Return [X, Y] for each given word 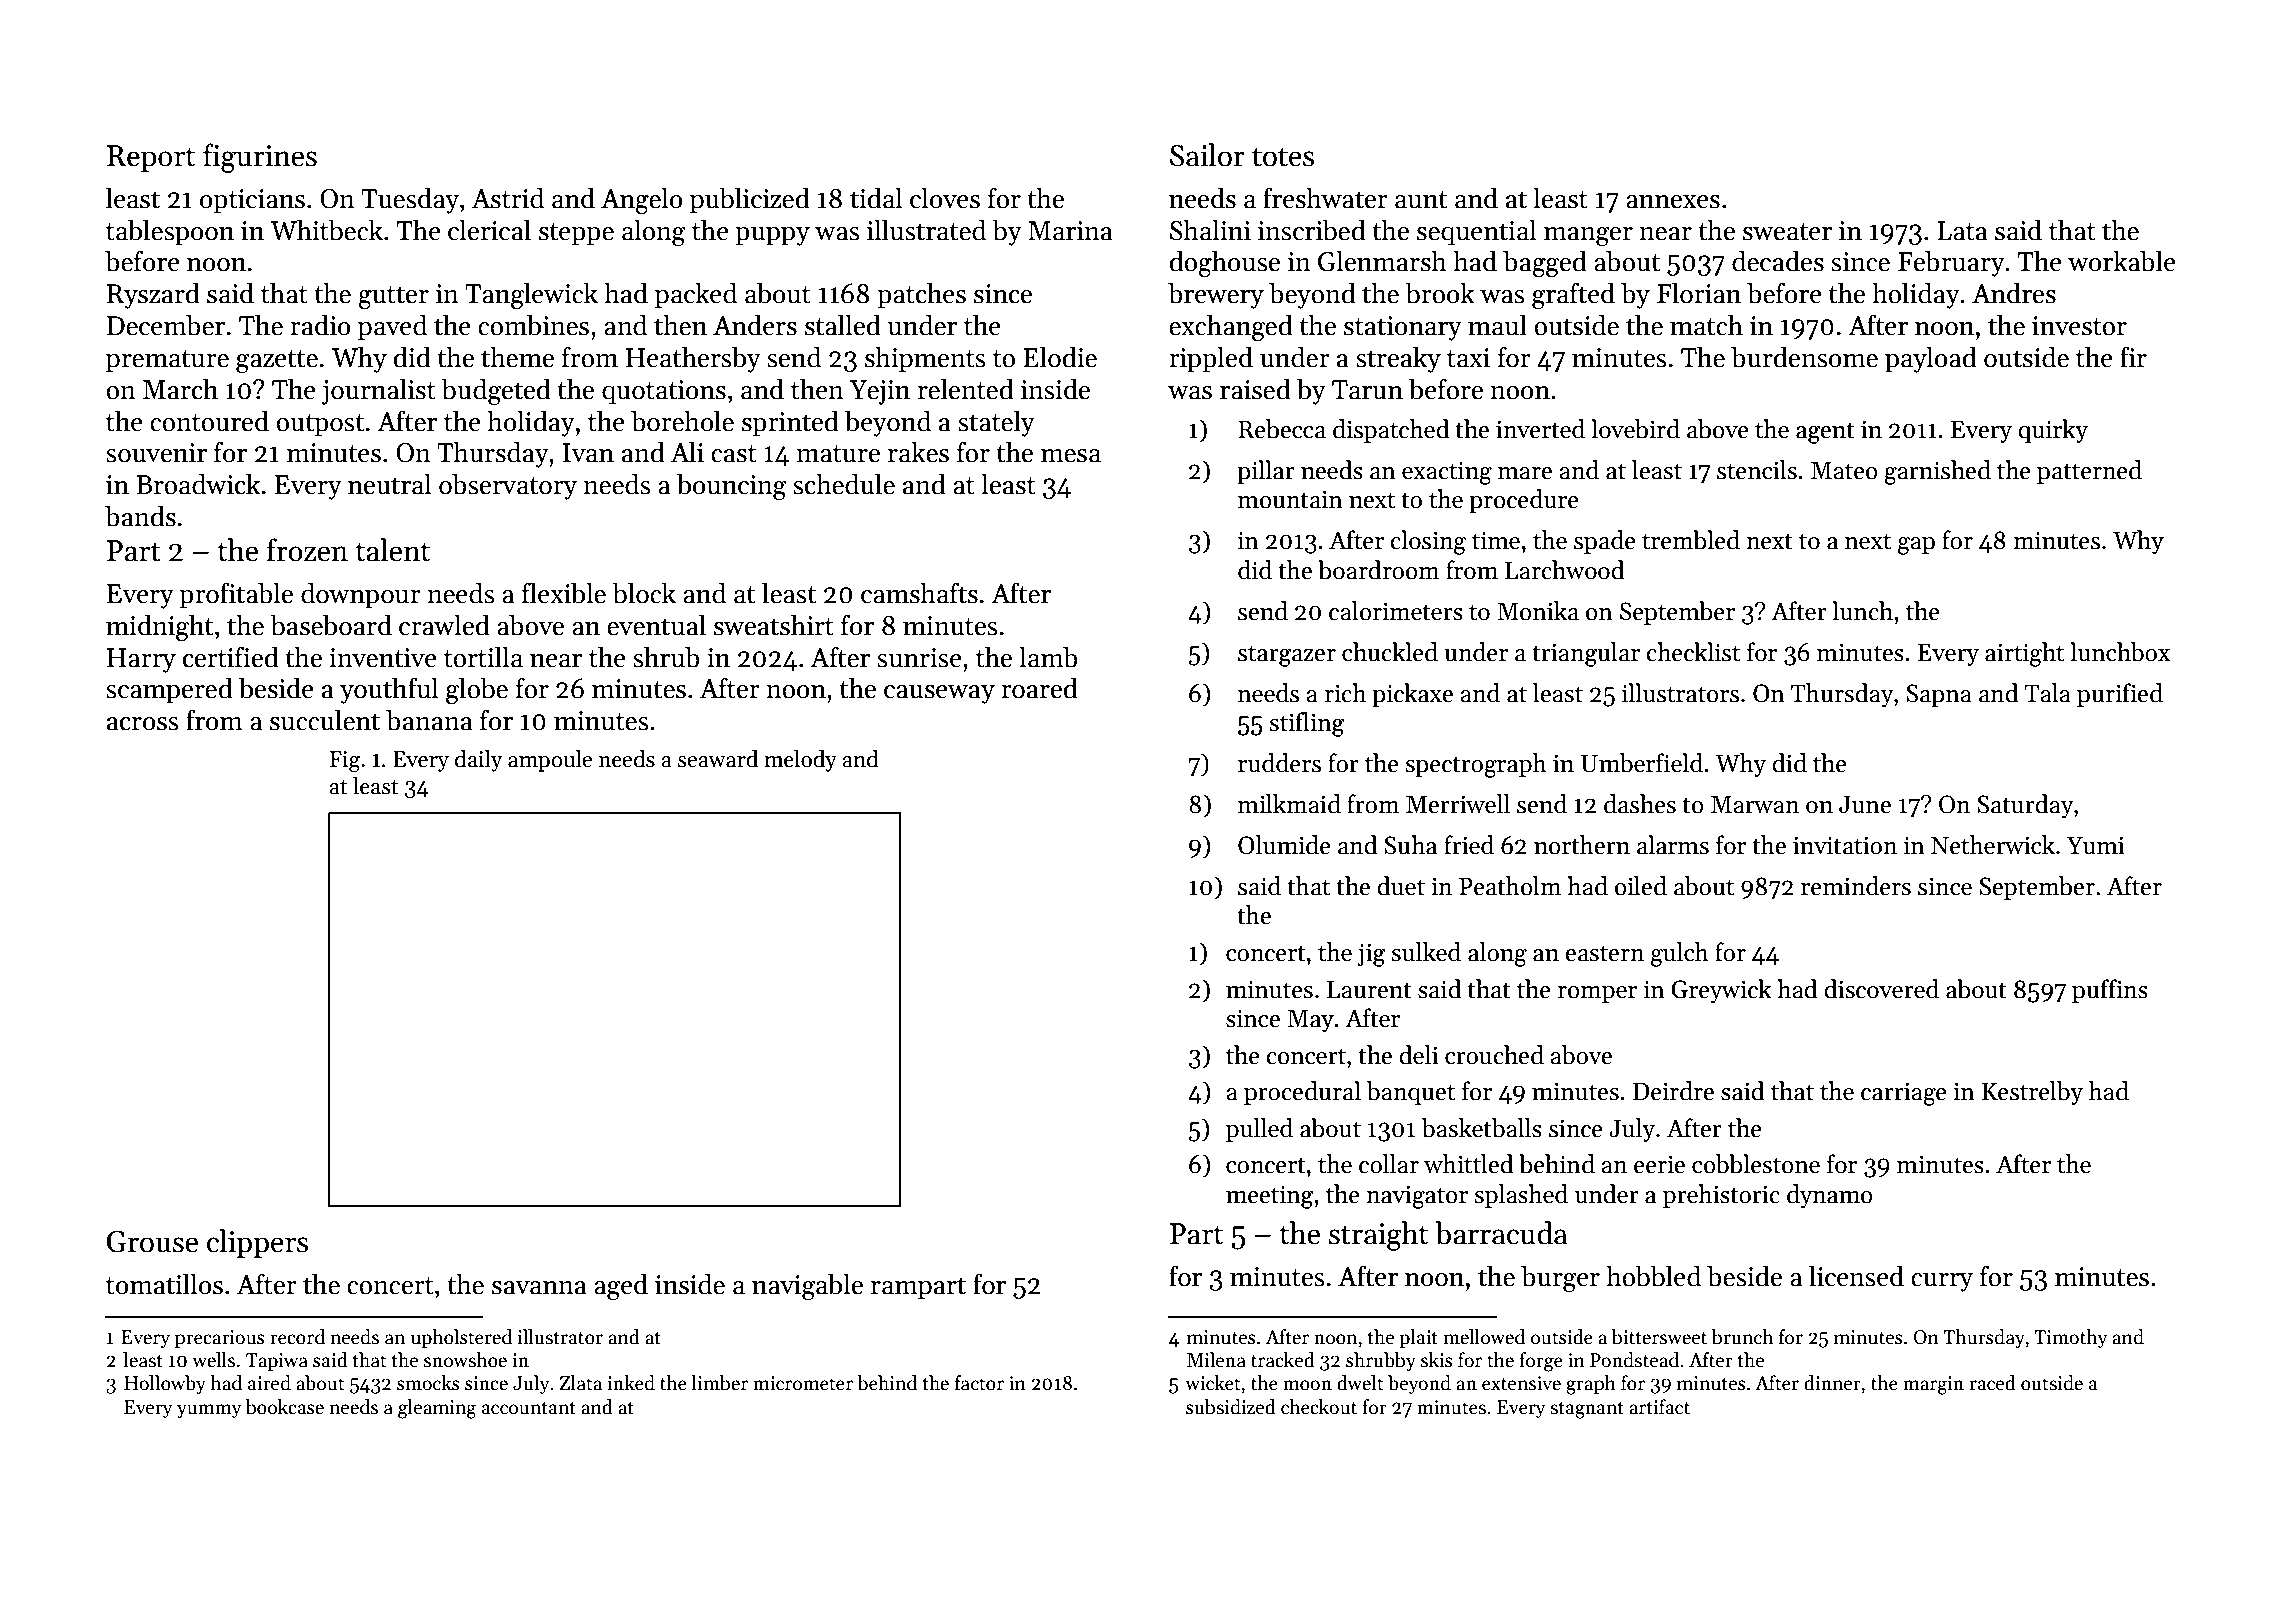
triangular [1586, 654]
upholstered [461, 1338]
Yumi [2096, 845]
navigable [807, 1286]
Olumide [1284, 845]
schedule [844, 484]
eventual [656, 625]
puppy [772, 236]
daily [479, 761]
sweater [1787, 232]
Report [151, 158]
